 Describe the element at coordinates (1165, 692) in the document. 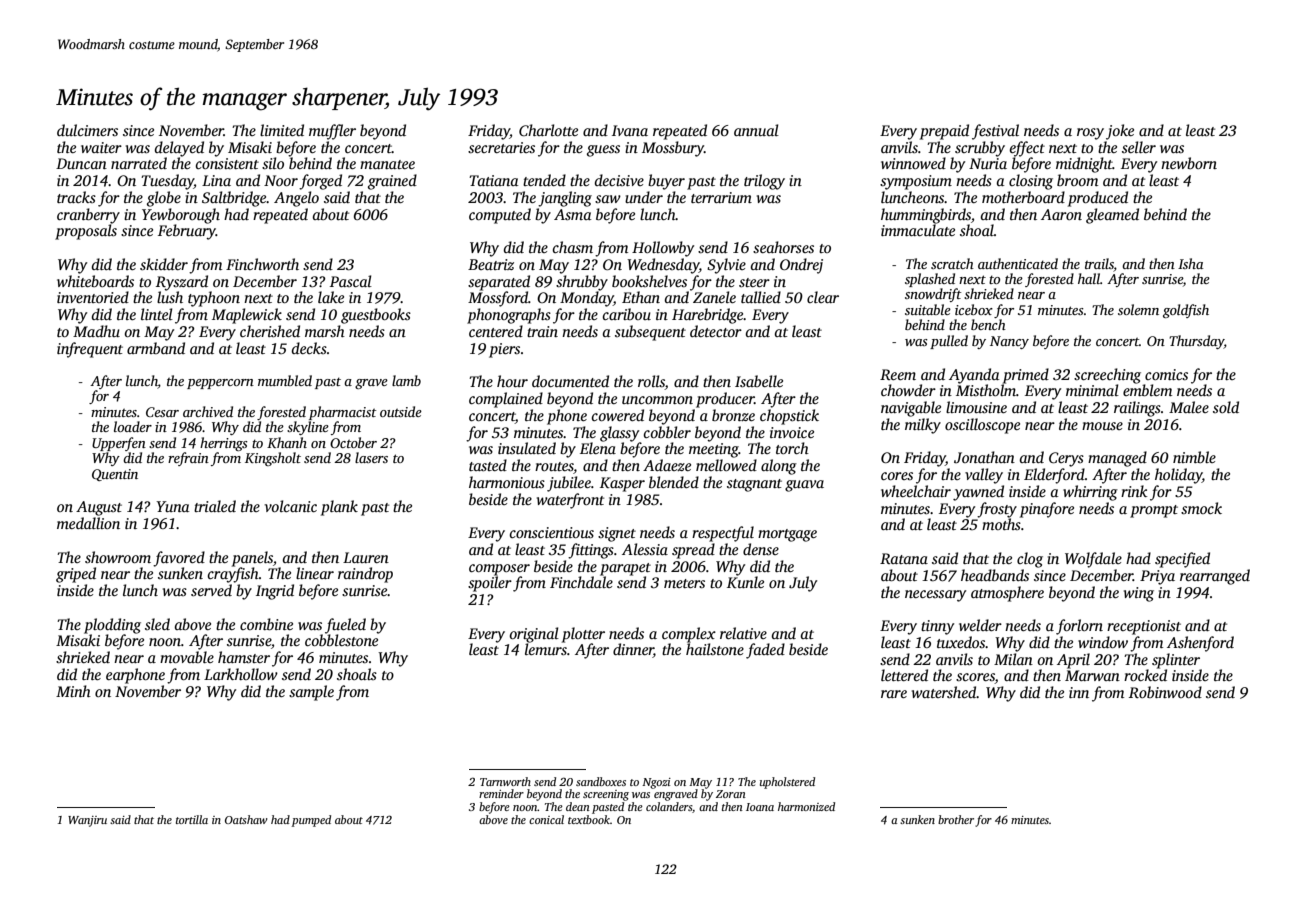

I see `Robinwood` at that location.
